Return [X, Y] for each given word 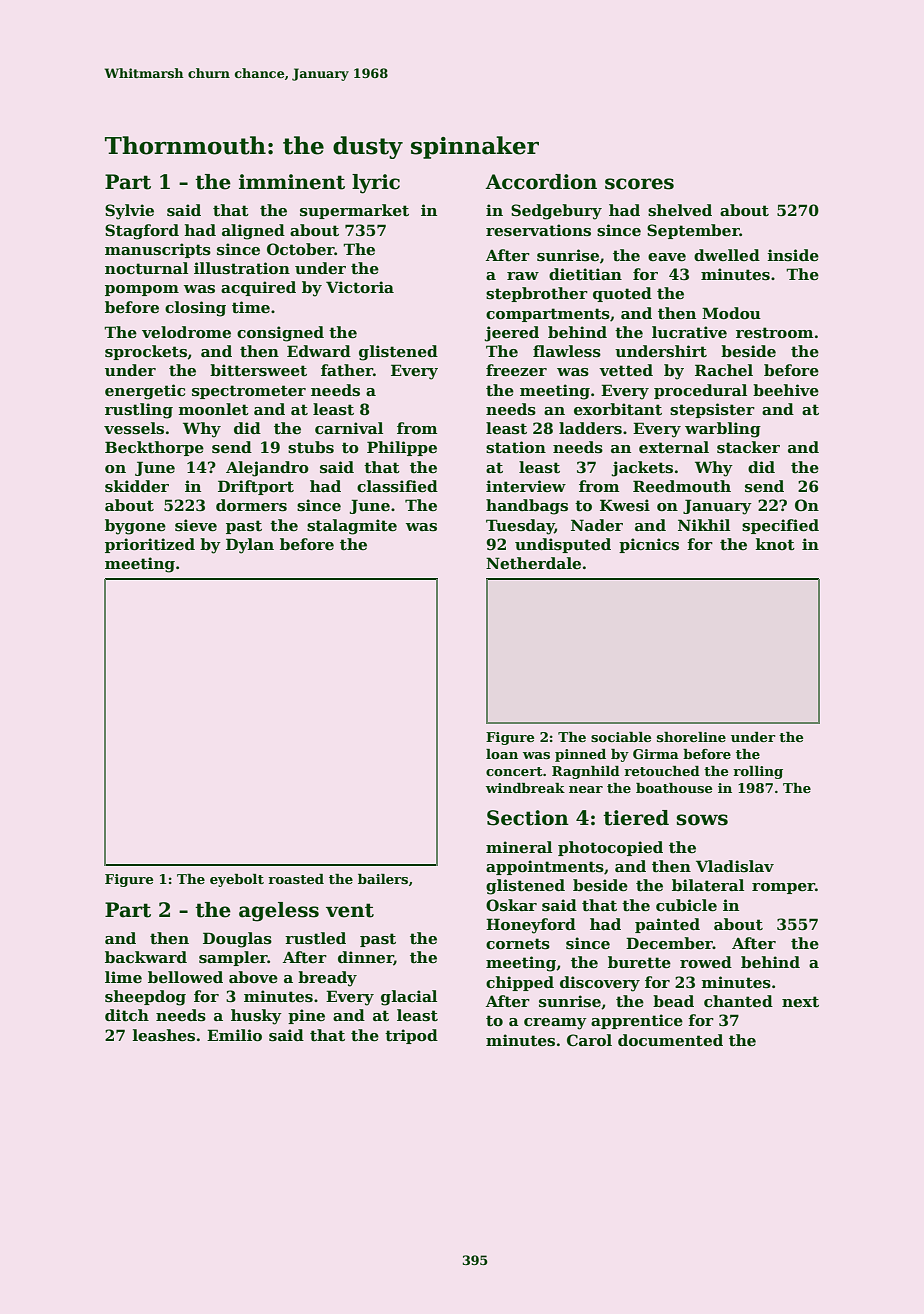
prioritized [150, 545]
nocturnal [146, 268]
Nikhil [704, 525]
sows [702, 820]
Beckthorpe [154, 448]
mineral [519, 847]
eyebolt [237, 880]
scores [639, 184]
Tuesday [520, 527]
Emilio [234, 1035]
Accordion [541, 182]
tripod [411, 1036]
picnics [649, 545]
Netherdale [533, 563]
